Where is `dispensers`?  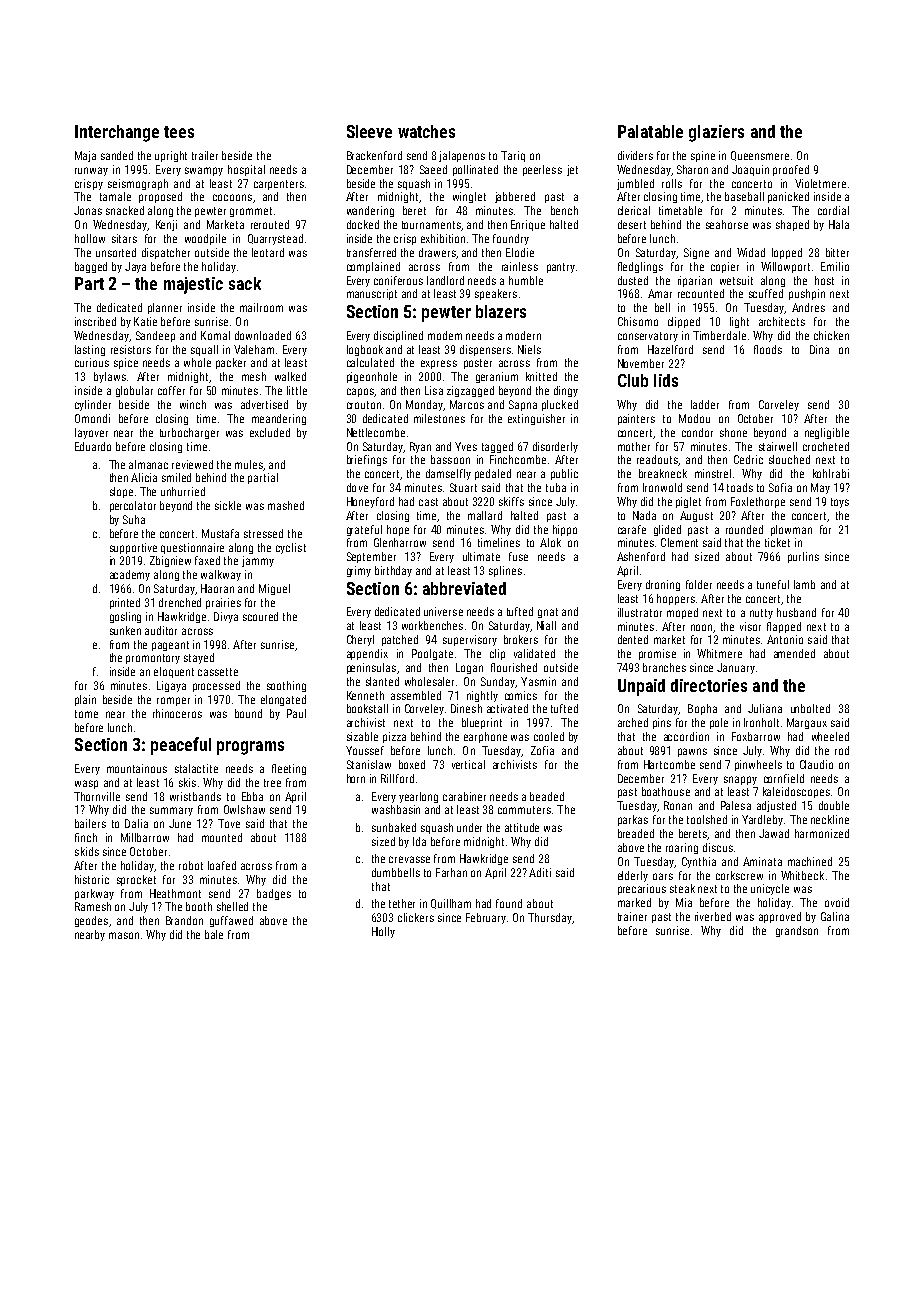 dispensers is located at coordinates (485, 350).
